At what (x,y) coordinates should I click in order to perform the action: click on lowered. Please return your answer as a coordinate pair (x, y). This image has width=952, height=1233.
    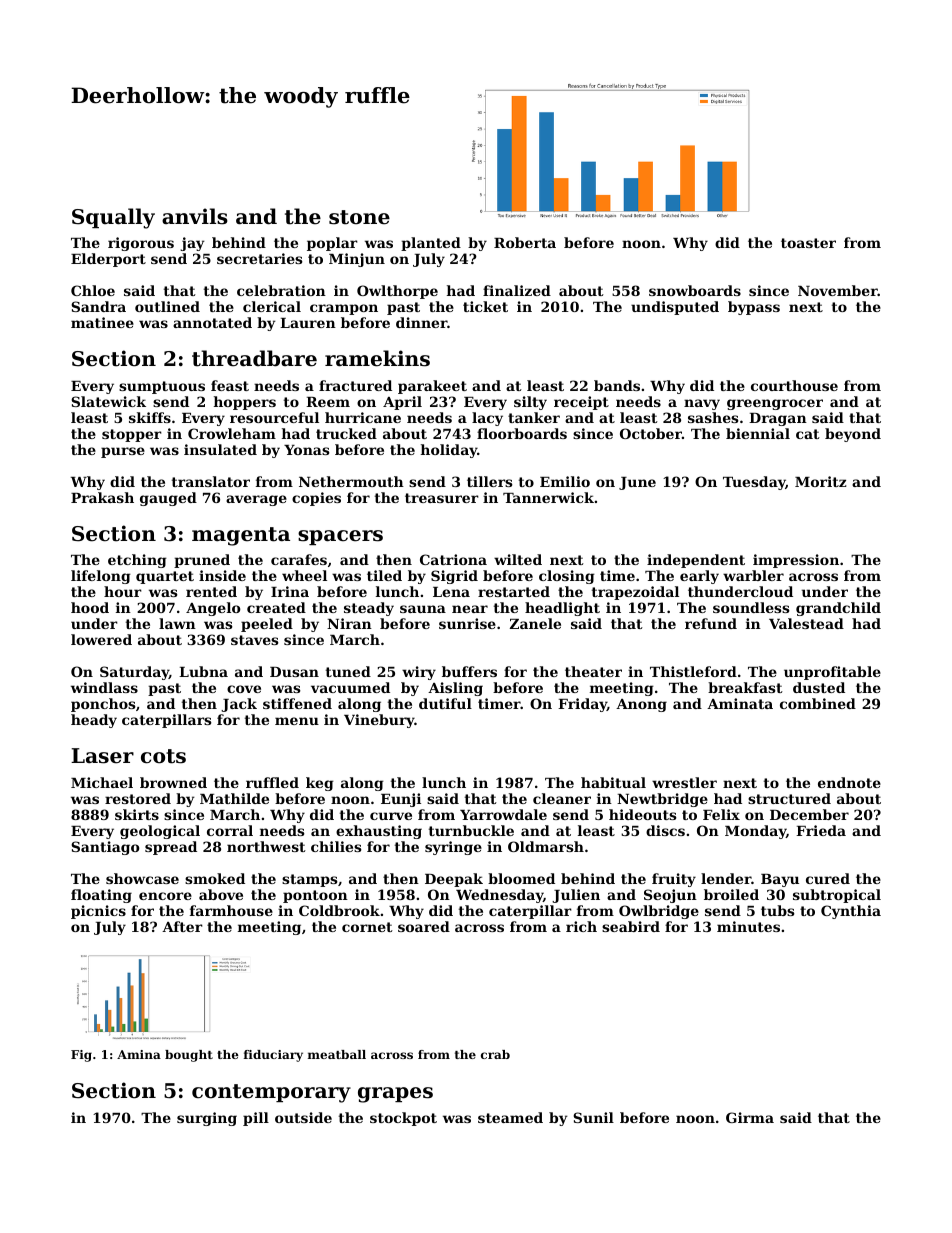
    Looking at the image, I should click on (101, 639).
